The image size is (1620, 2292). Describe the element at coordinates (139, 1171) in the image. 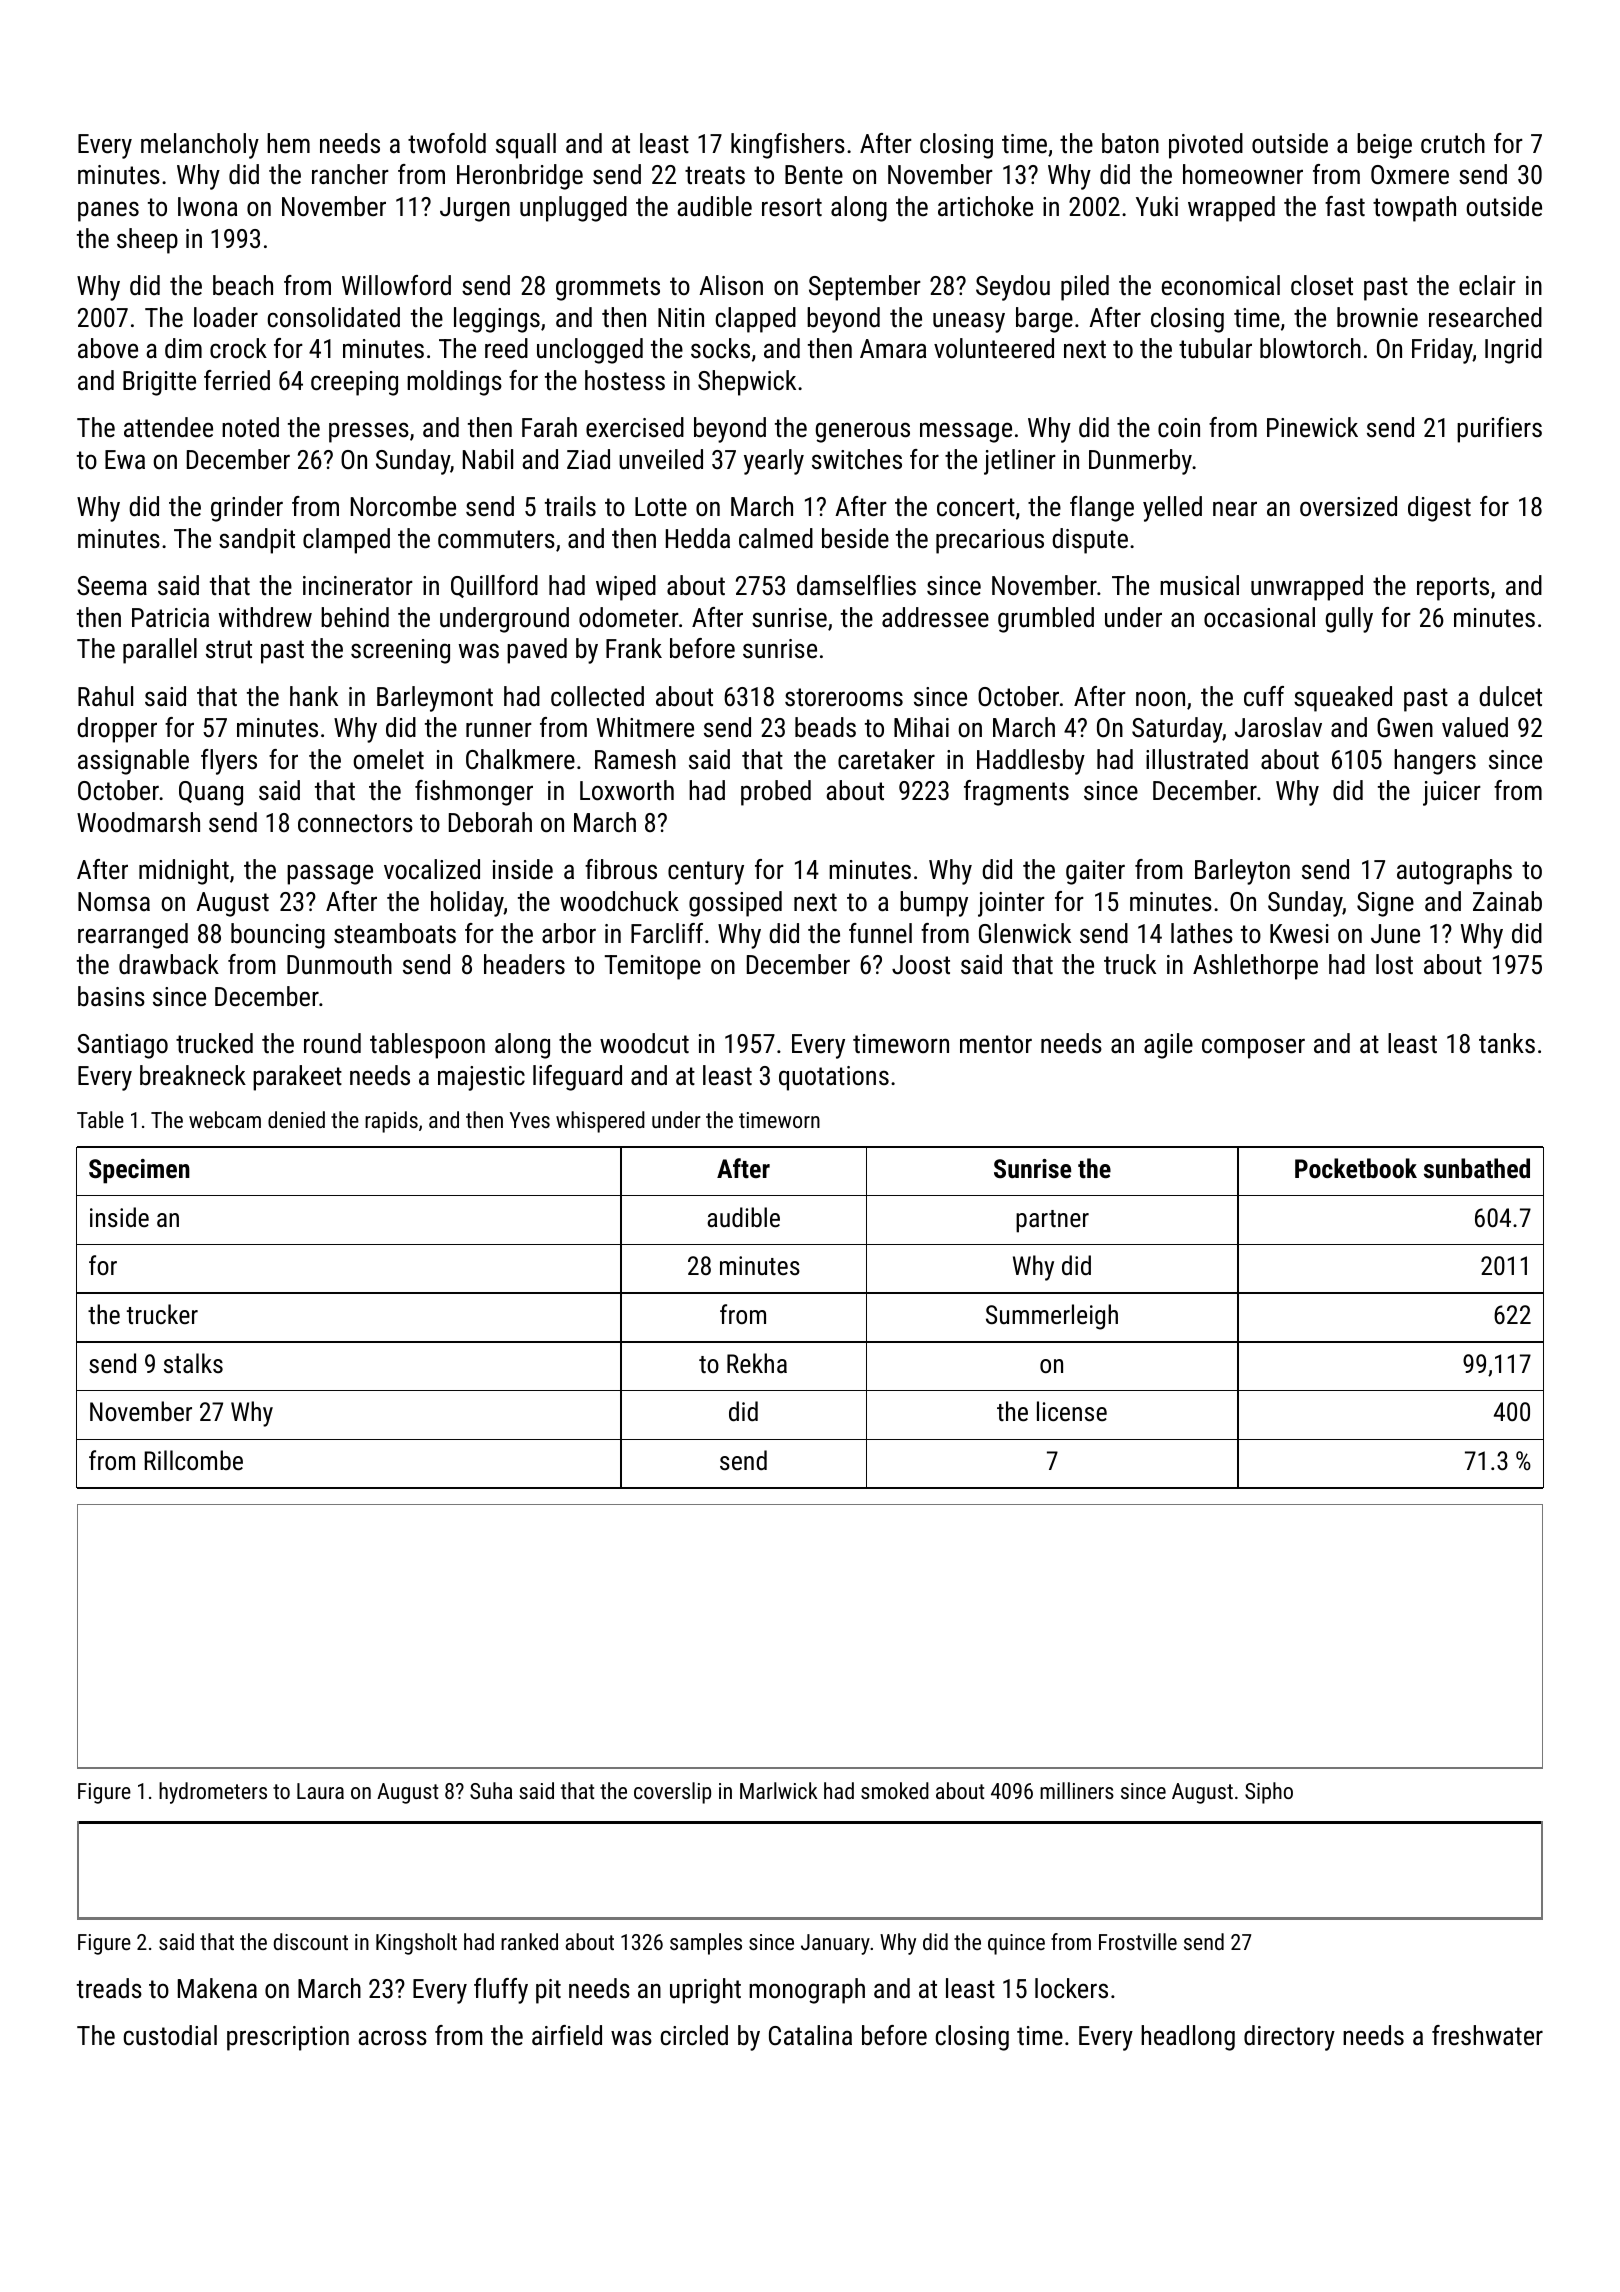

I see `Specimen` at that location.
